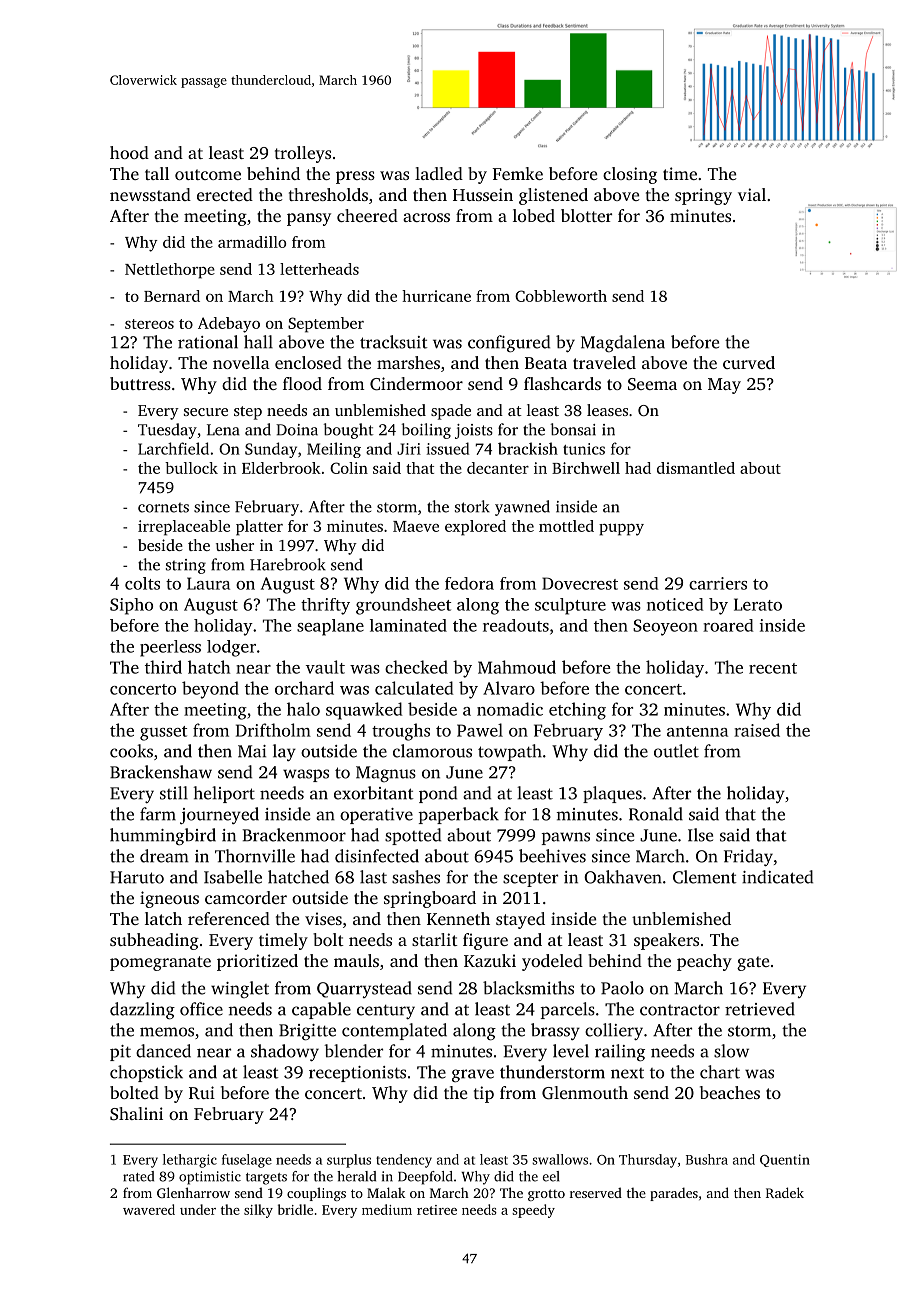 This screenshot has width=924, height=1311. Describe the element at coordinates (510, 709) in the screenshot. I see `nomadic` at that location.
